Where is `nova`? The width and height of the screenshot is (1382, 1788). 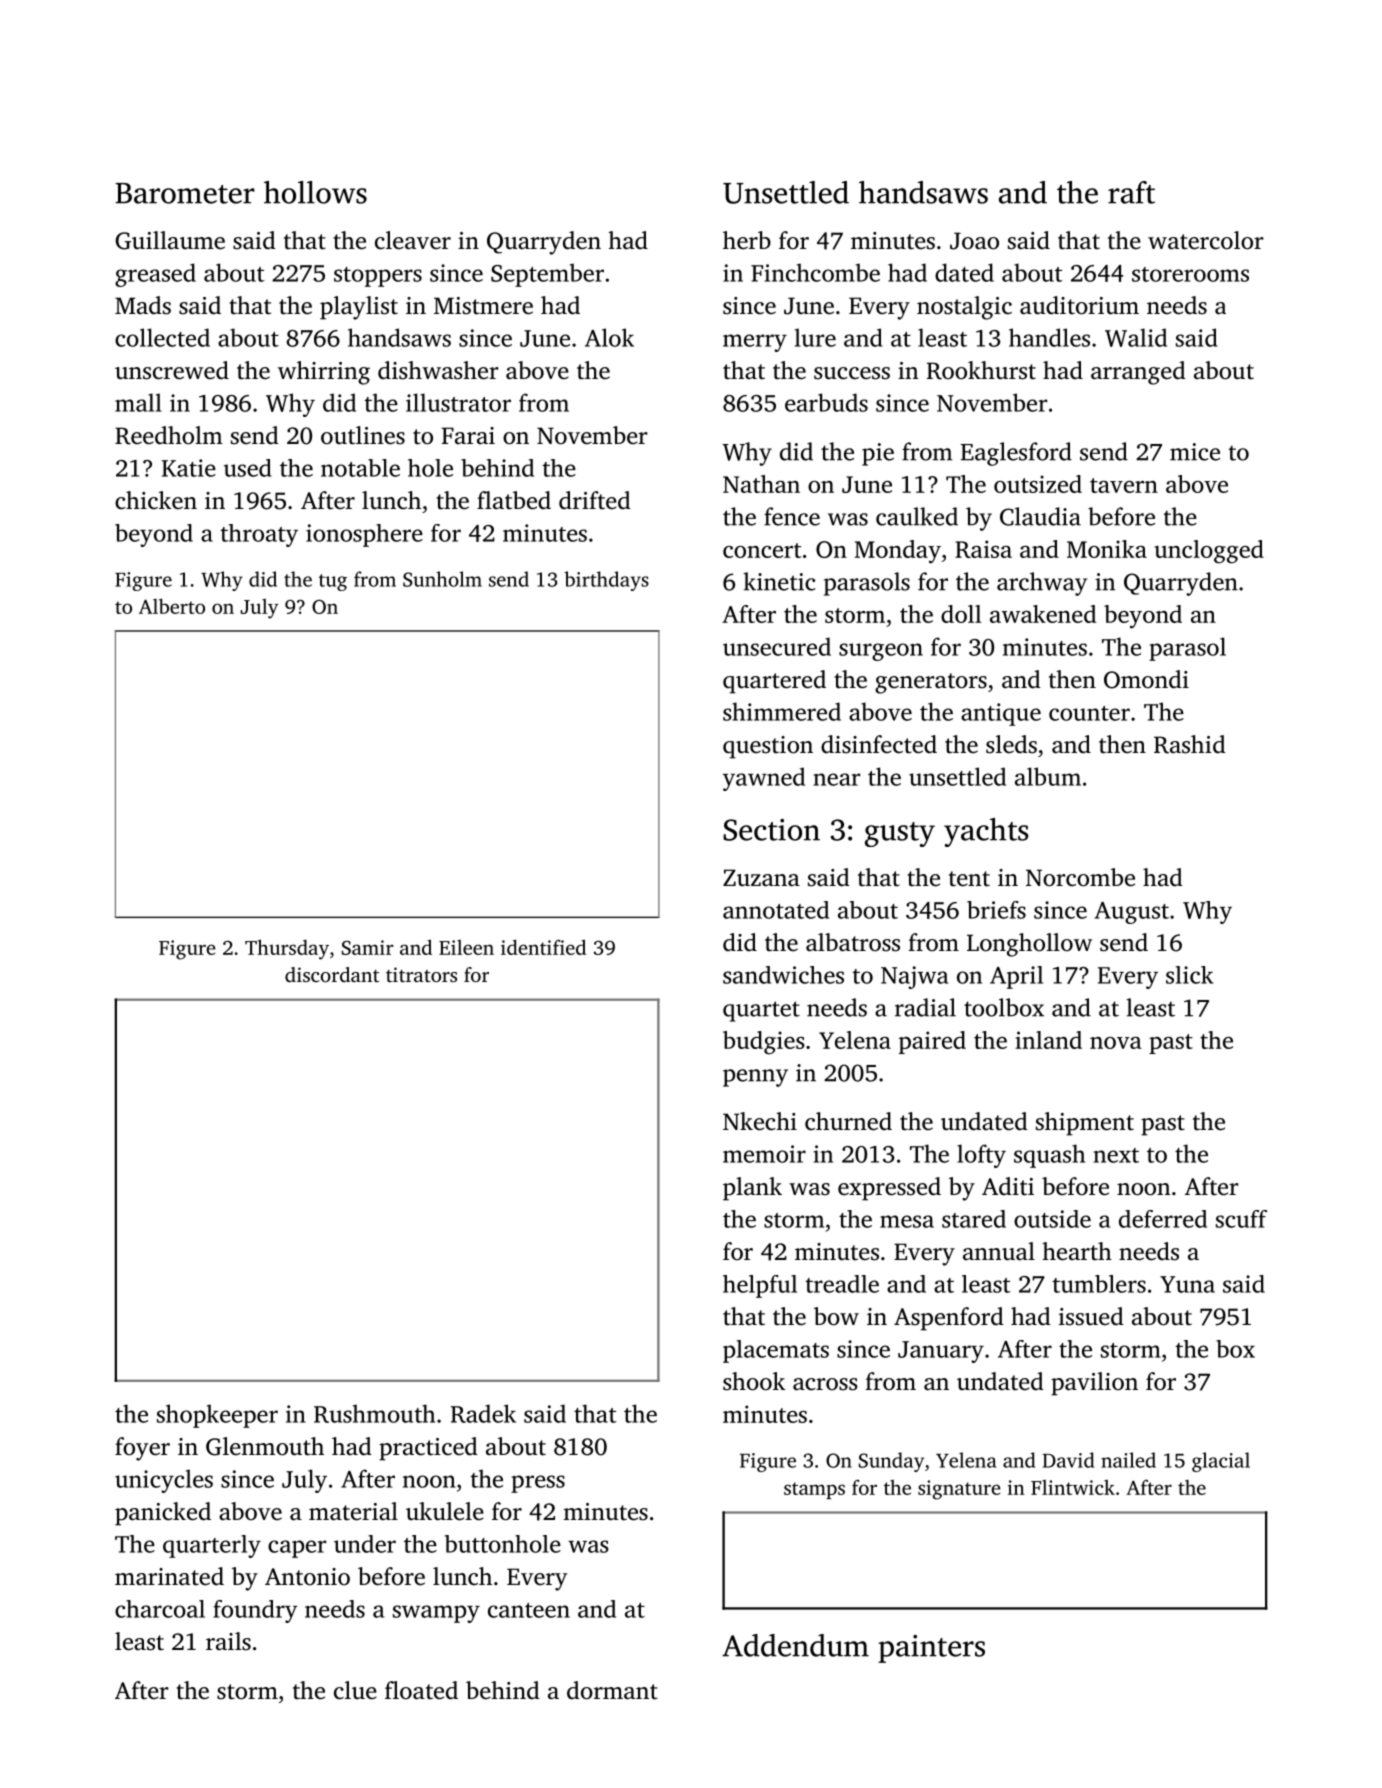
nova is located at coordinates (1116, 1043).
